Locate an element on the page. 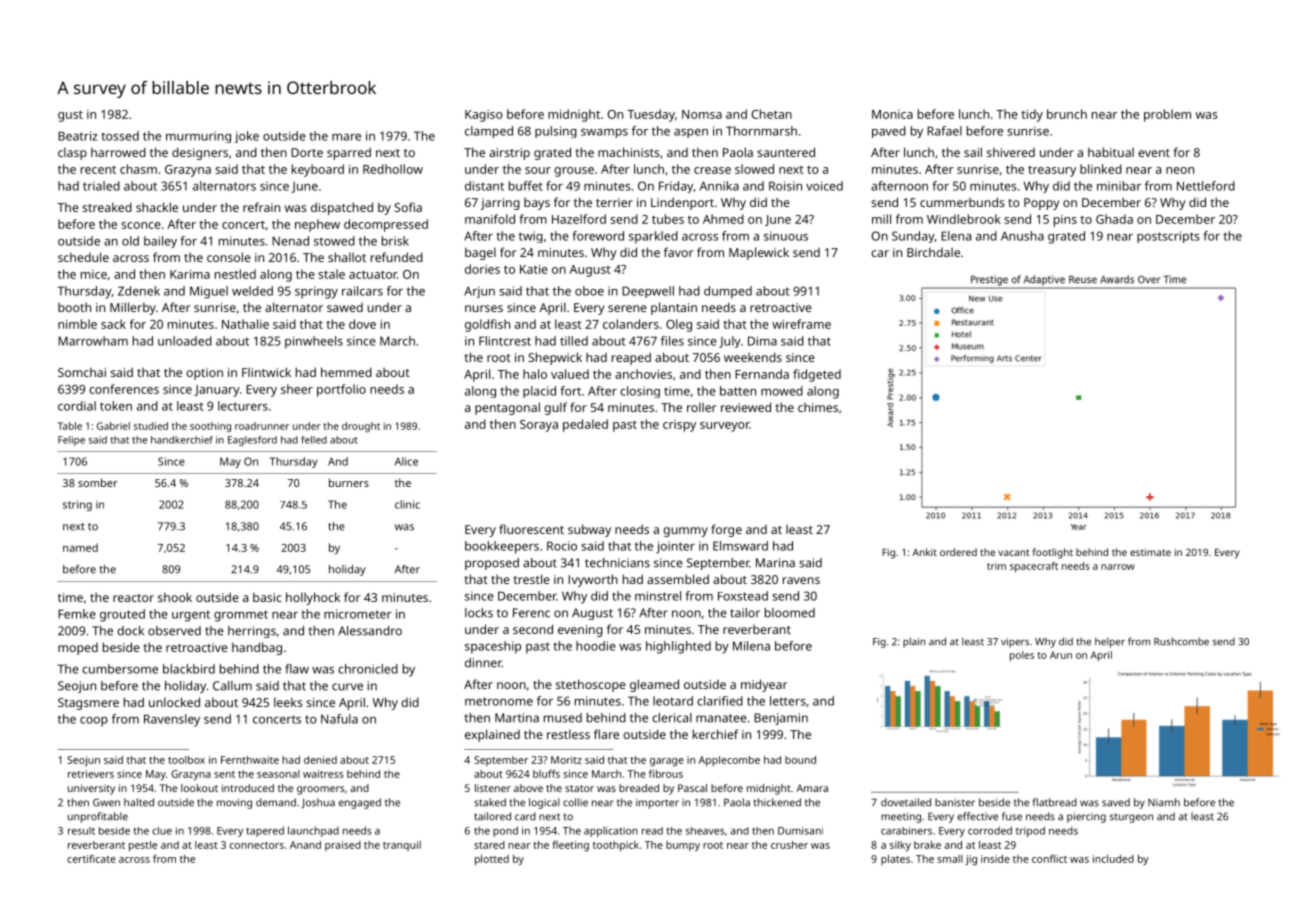 The image size is (1308, 924). mare is located at coordinates (346, 137).
